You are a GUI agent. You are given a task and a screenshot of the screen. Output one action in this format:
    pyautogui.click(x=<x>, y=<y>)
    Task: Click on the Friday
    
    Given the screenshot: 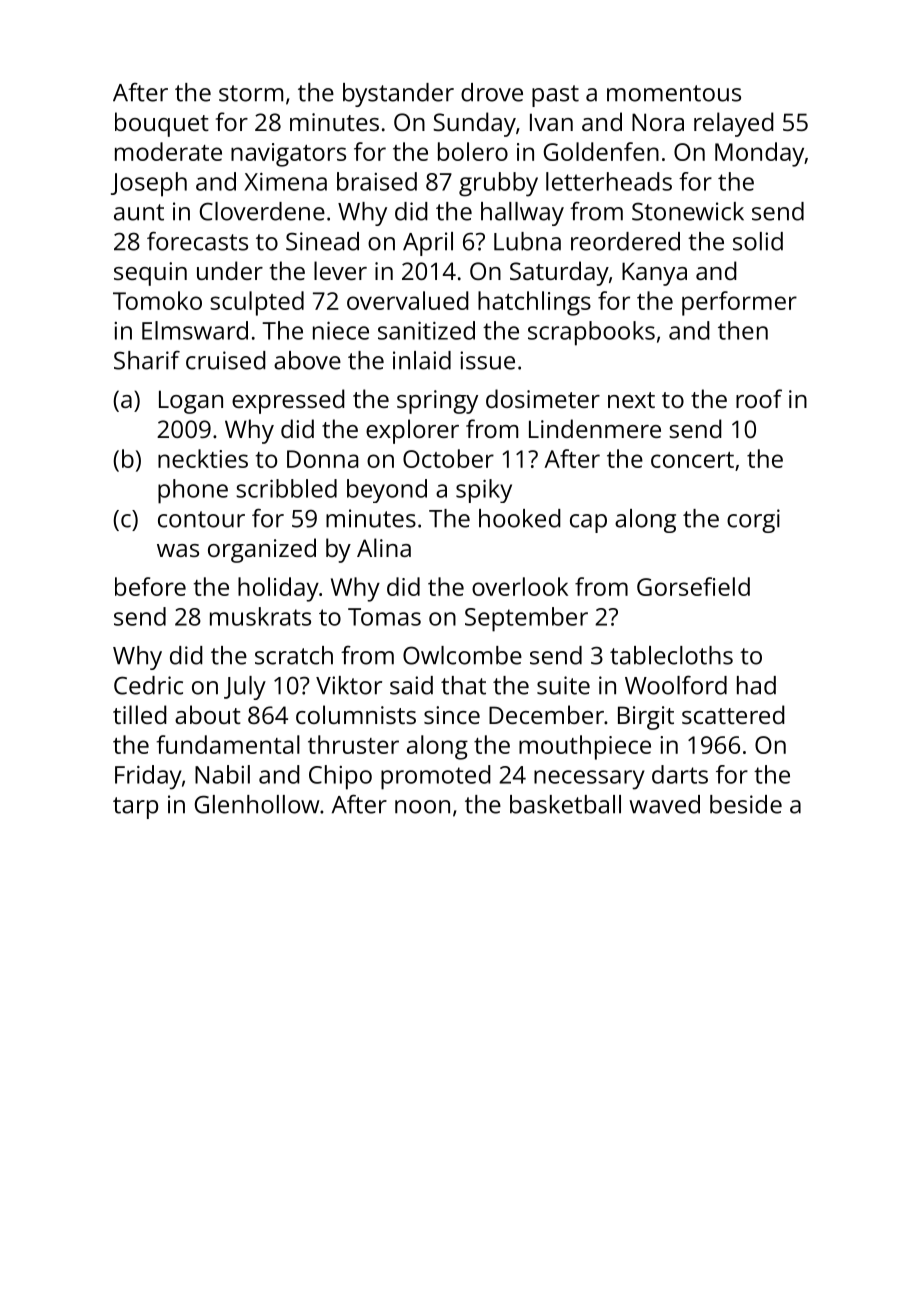 What is the action you would take?
    pyautogui.click(x=148, y=777)
